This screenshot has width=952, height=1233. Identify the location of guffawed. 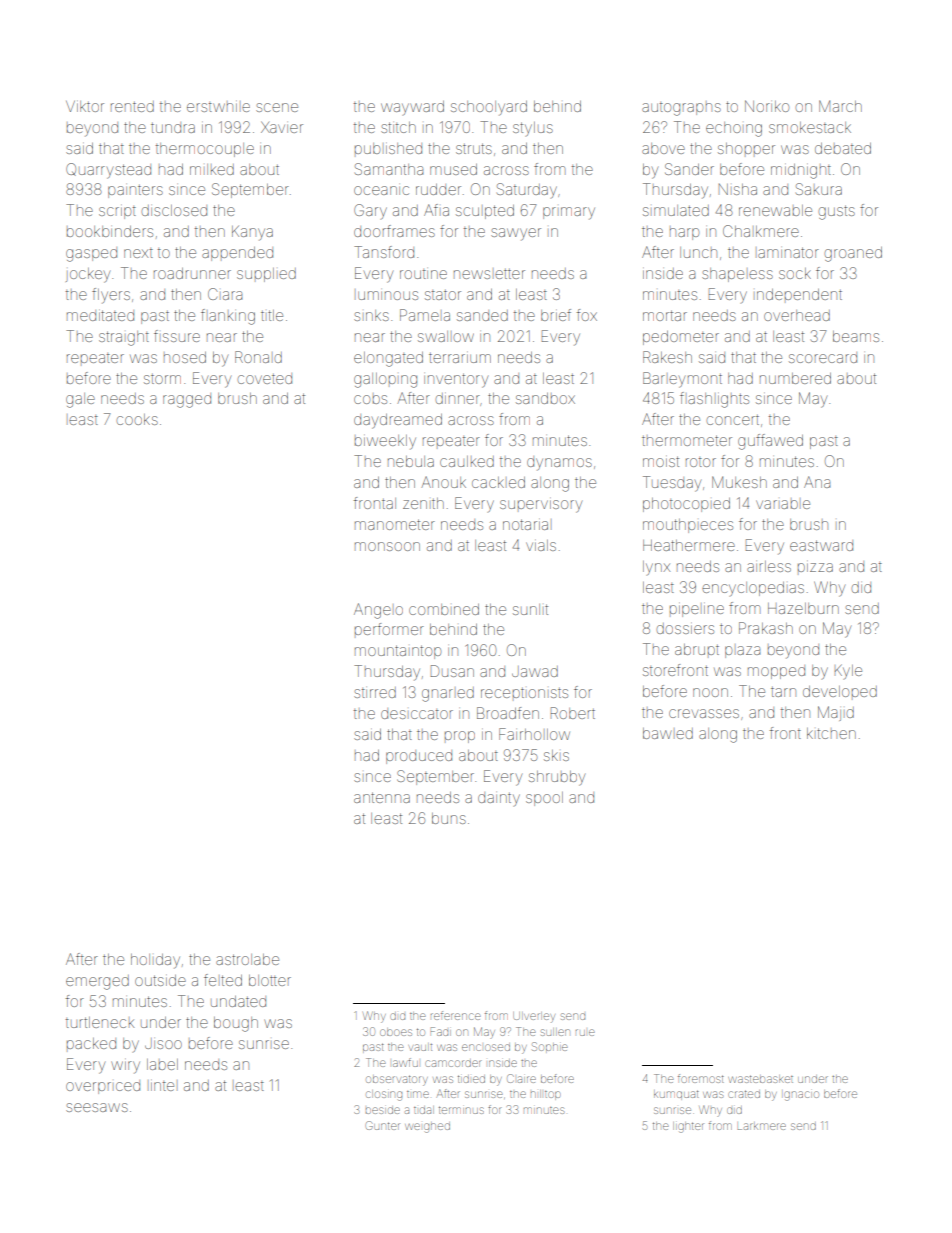
(770, 442).
